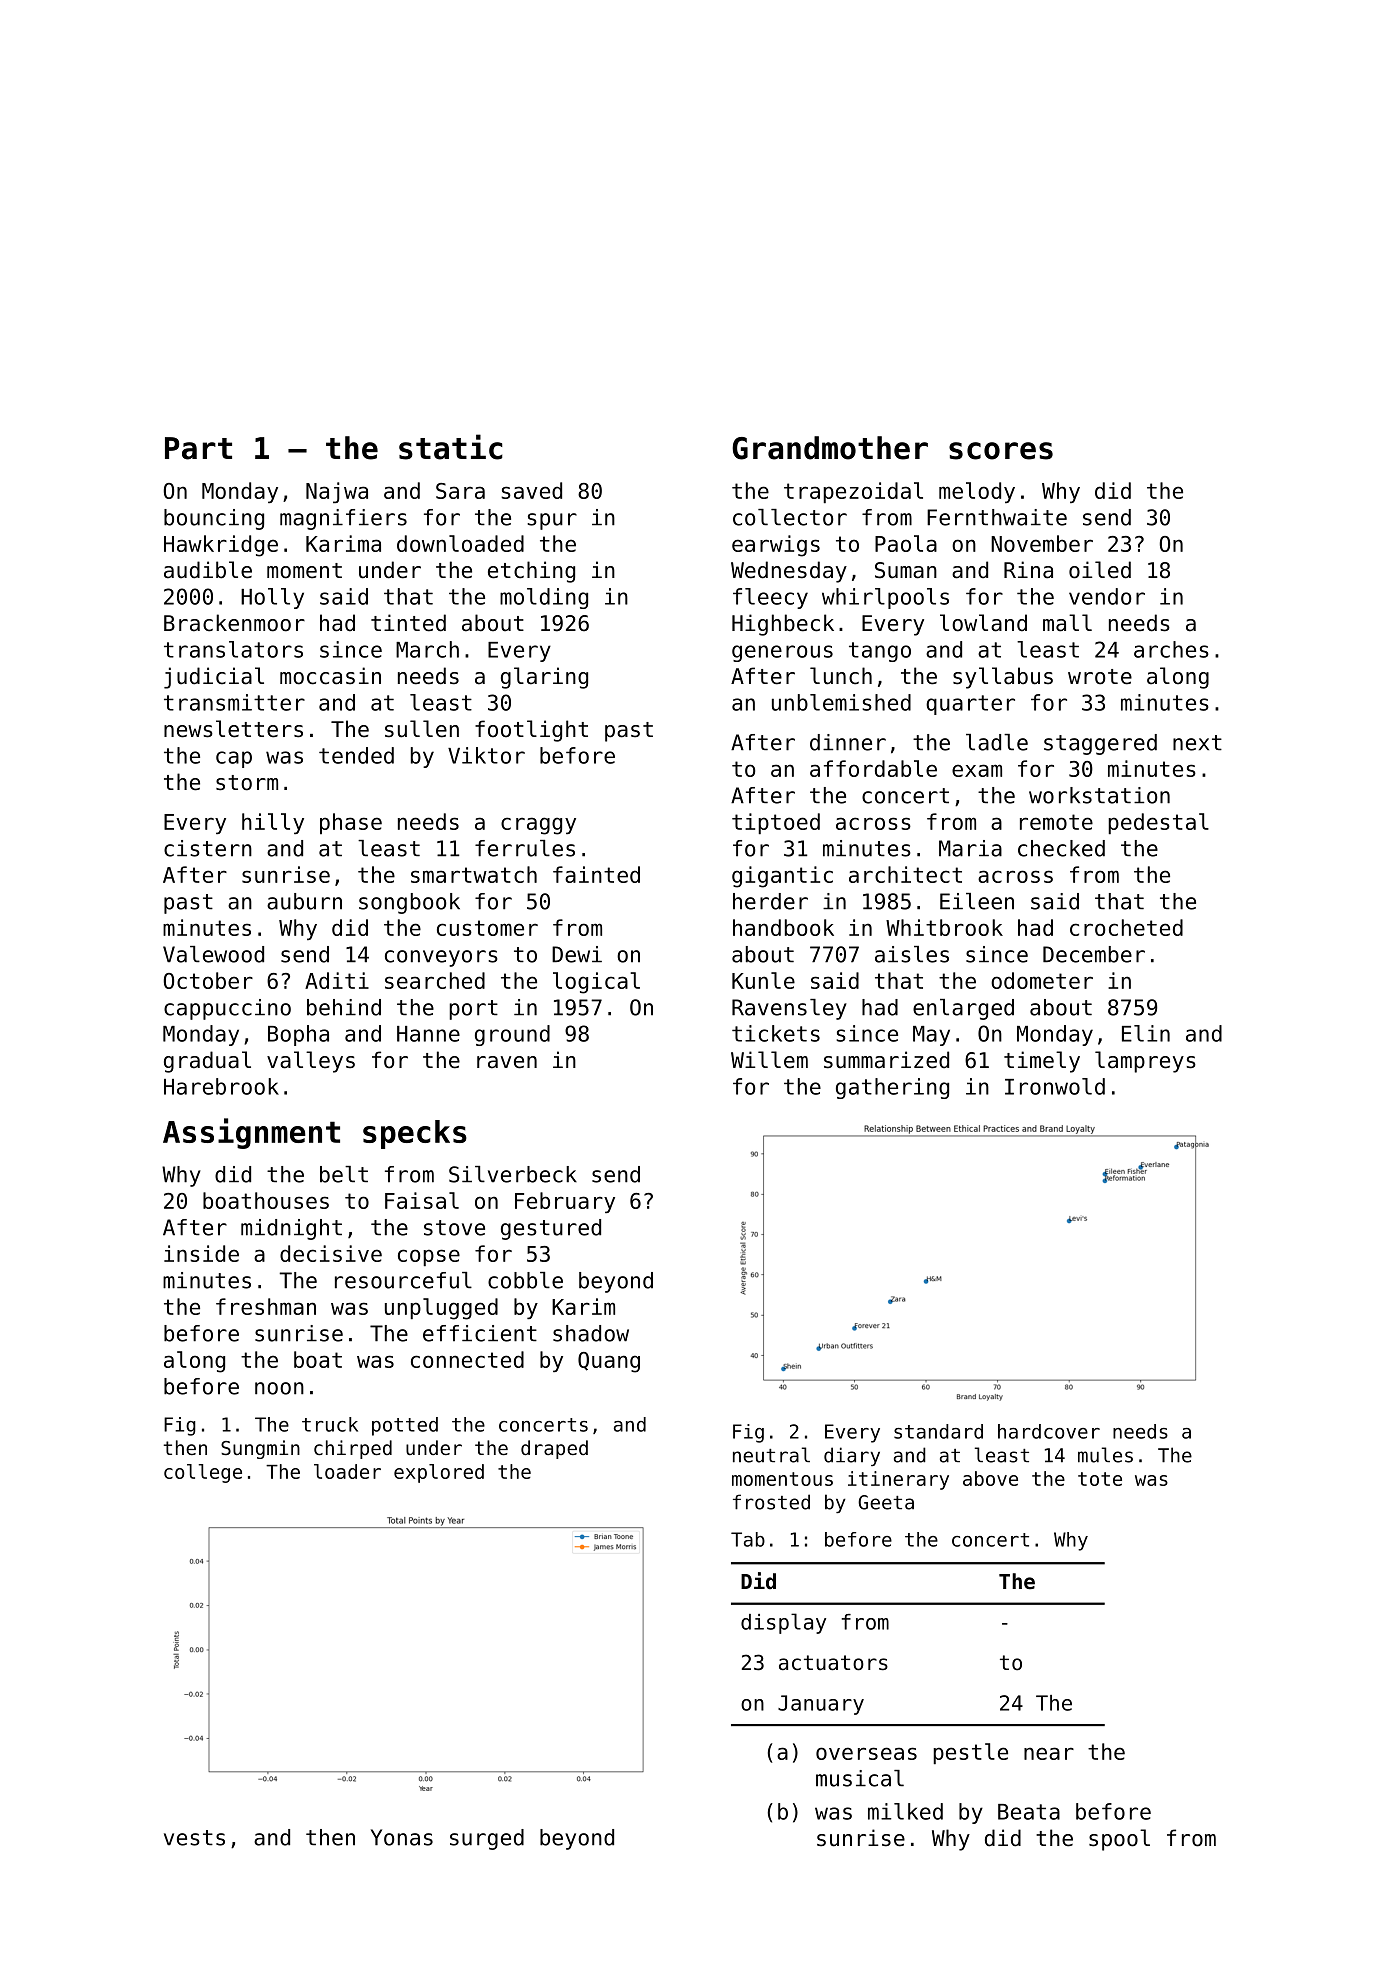 The height and width of the page is (1969, 1386). I want to click on gathering, so click(892, 1088).
